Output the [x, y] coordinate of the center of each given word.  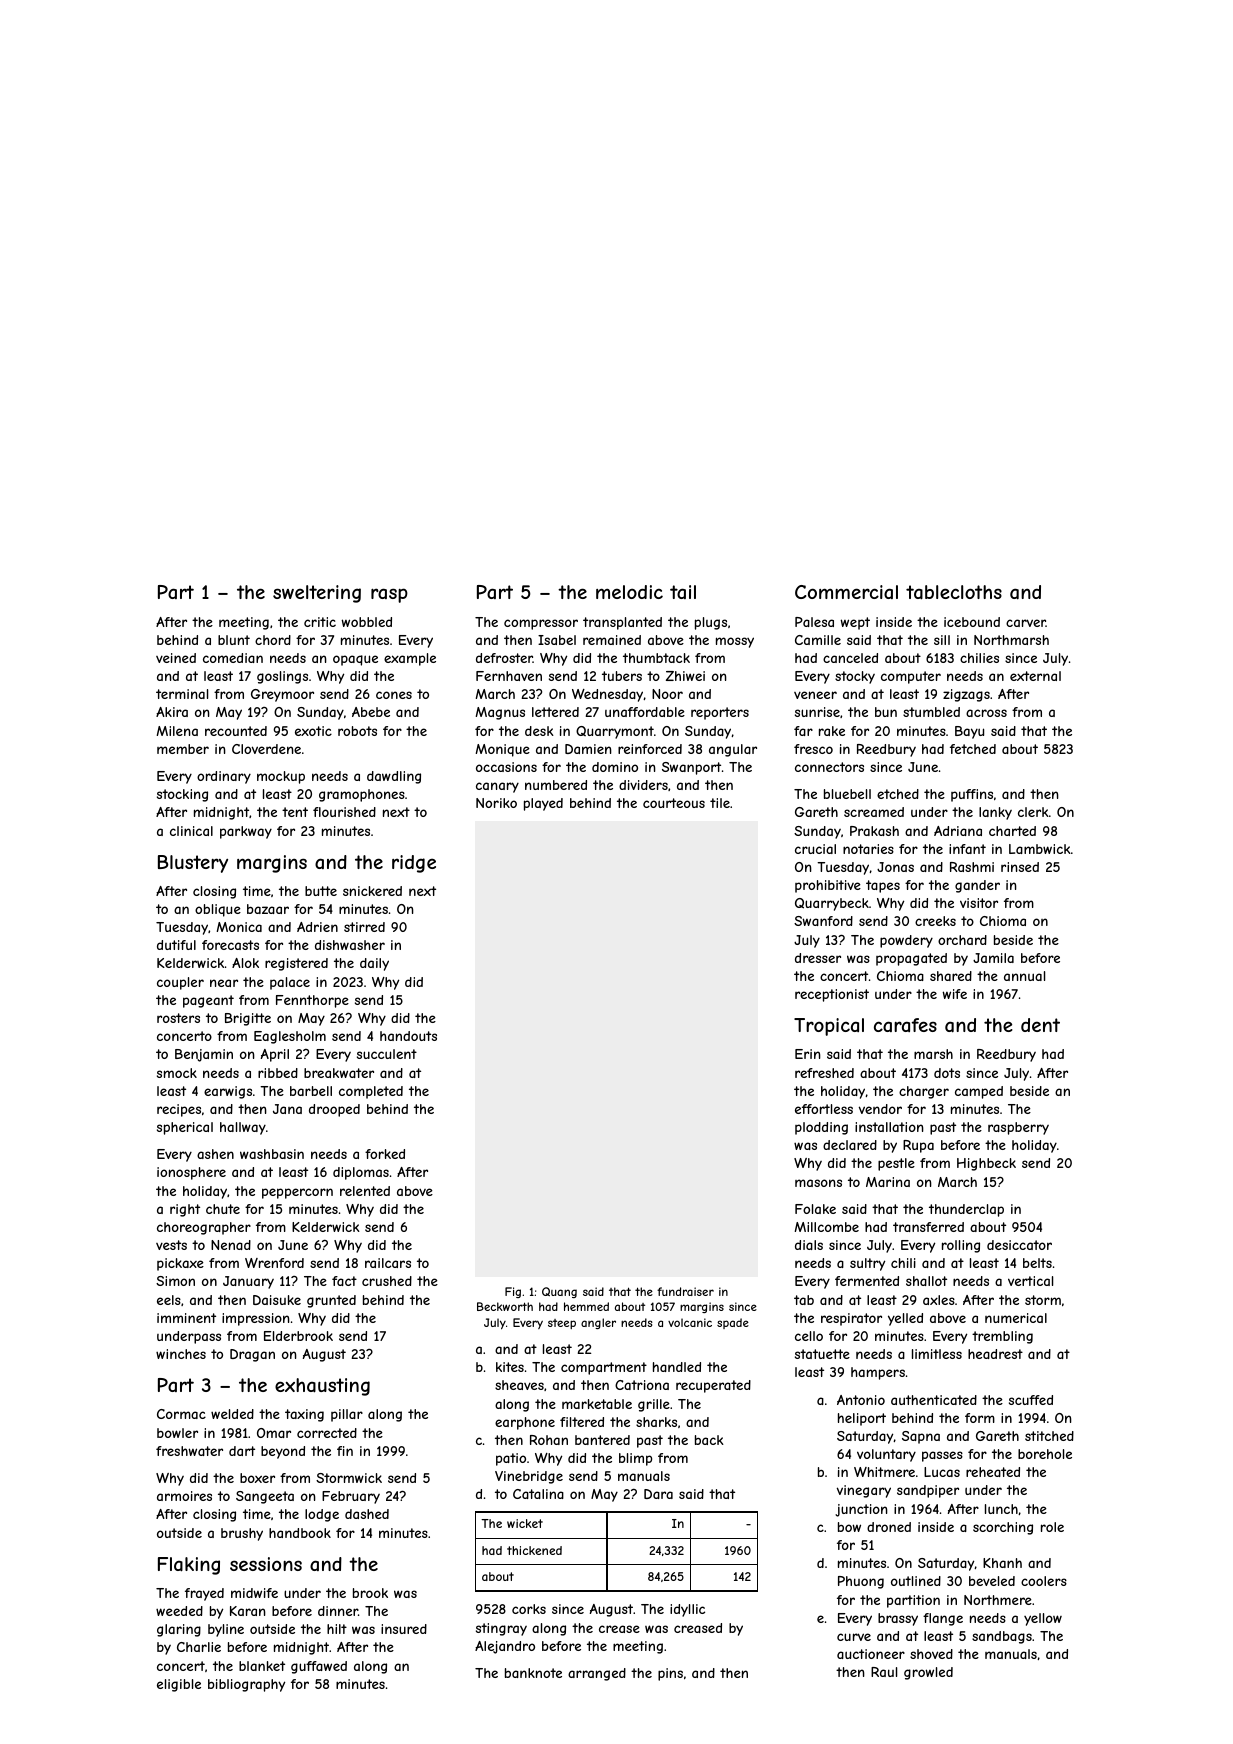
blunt [234, 640]
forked [385, 1154]
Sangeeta [265, 1497]
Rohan [549, 1440]
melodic [629, 592]
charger [924, 1092]
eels [169, 1300]
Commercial [846, 592]
